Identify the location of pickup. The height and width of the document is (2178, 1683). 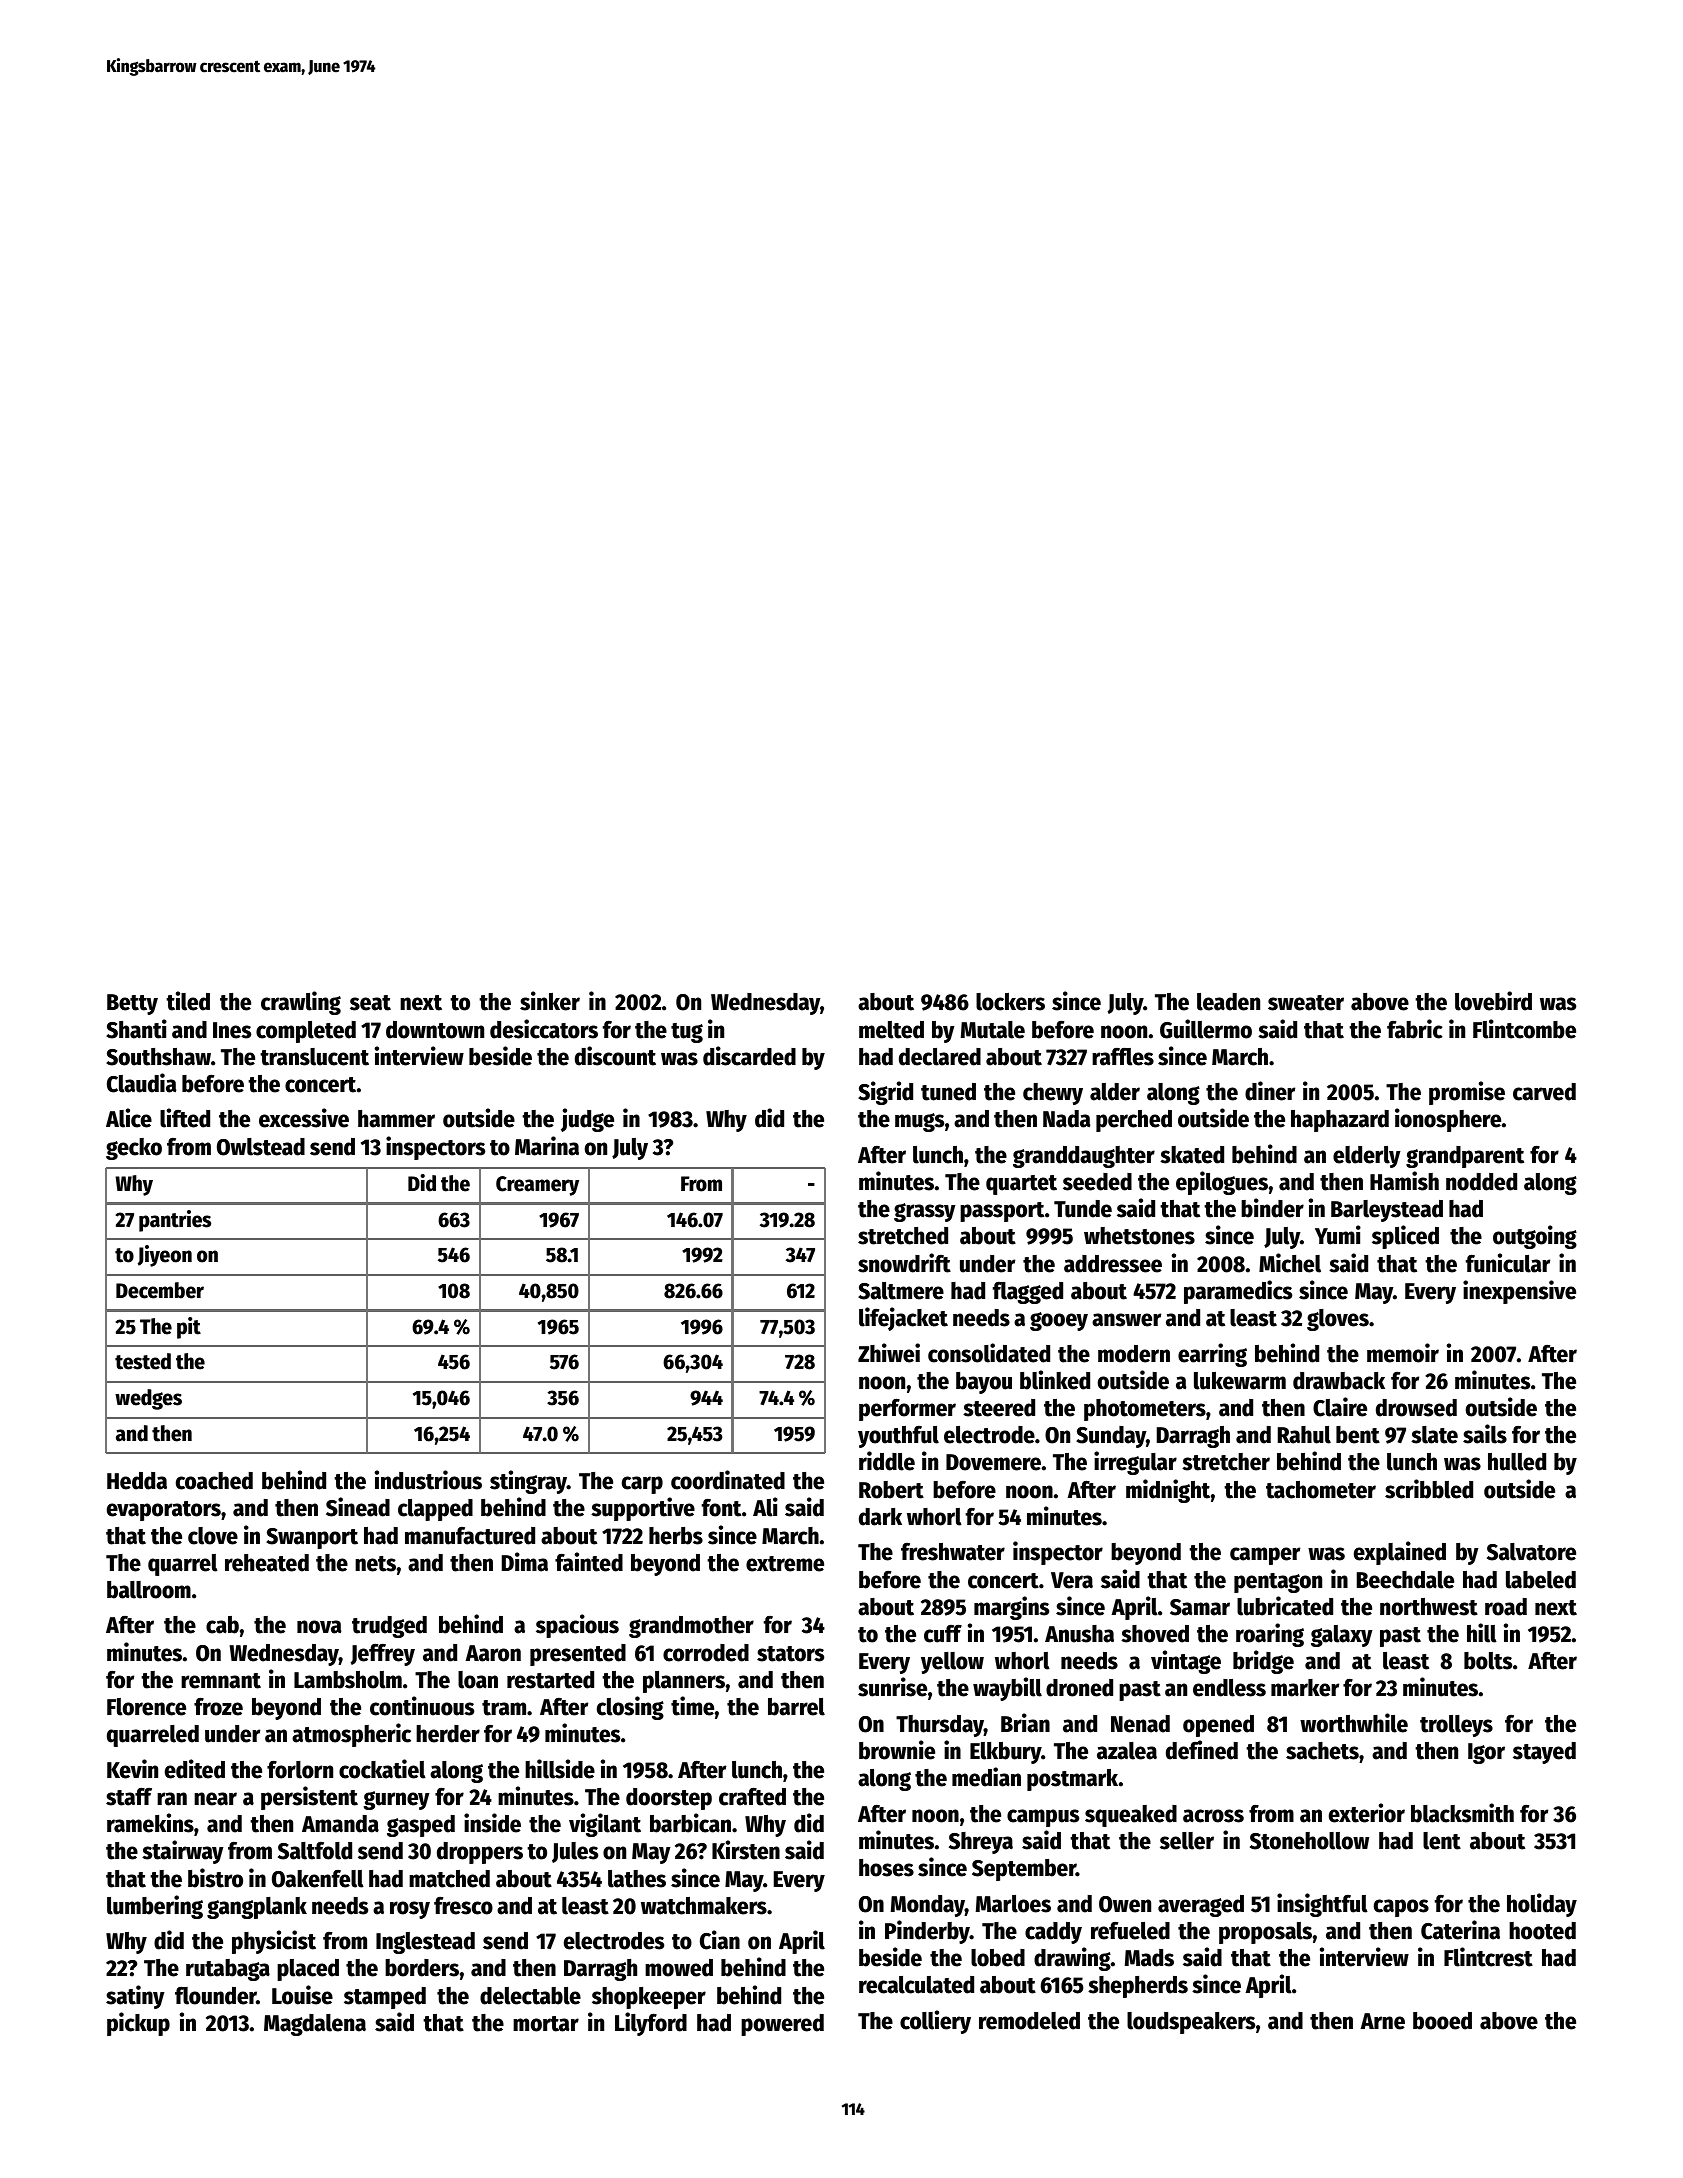
(138, 2024).
